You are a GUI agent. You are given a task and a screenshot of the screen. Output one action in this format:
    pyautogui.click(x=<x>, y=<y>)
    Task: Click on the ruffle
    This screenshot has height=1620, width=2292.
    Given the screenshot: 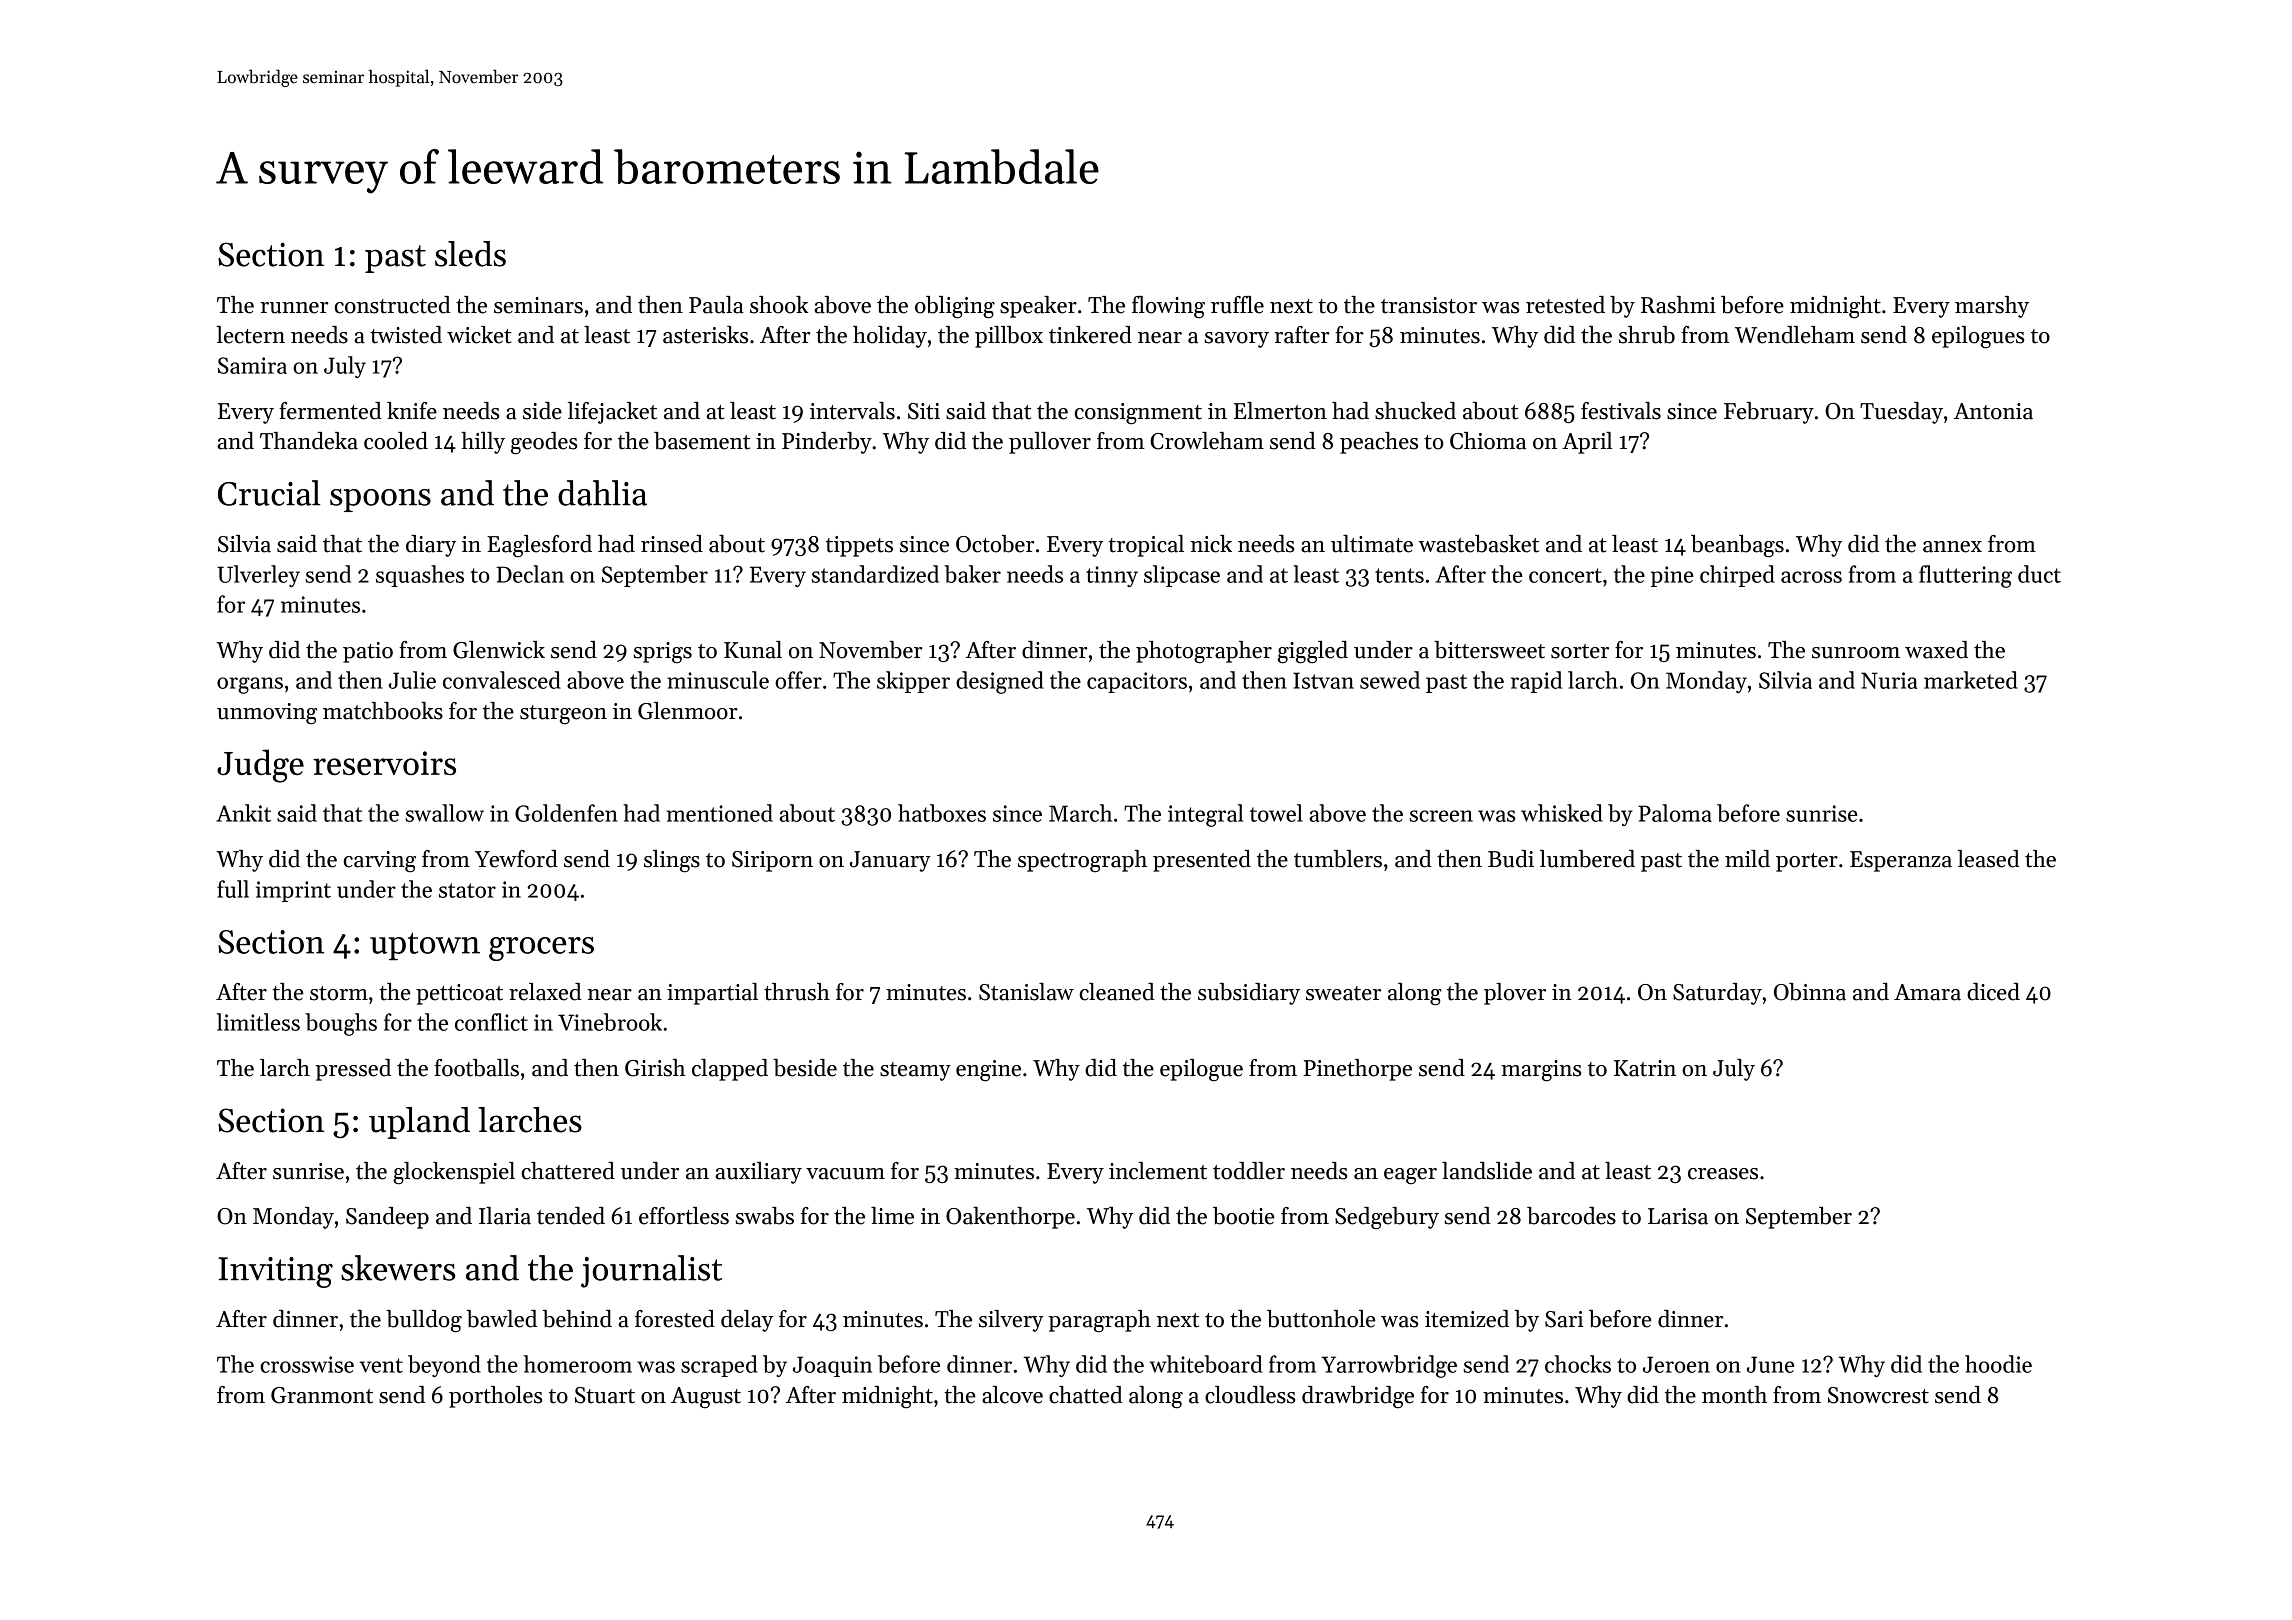 What is the action you would take?
    pyautogui.click(x=1237, y=305)
